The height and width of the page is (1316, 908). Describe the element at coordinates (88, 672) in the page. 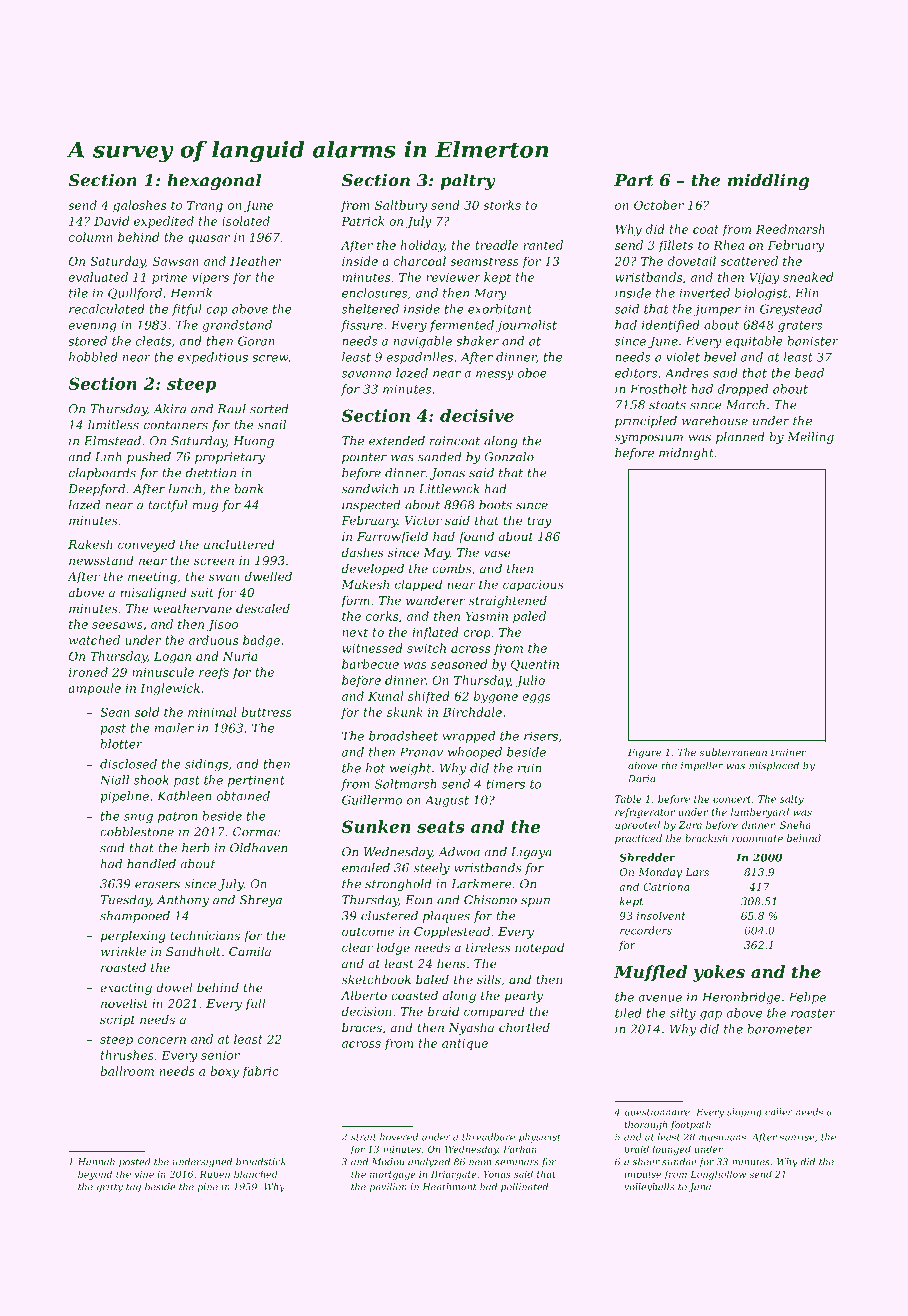

I see `ironed` at that location.
